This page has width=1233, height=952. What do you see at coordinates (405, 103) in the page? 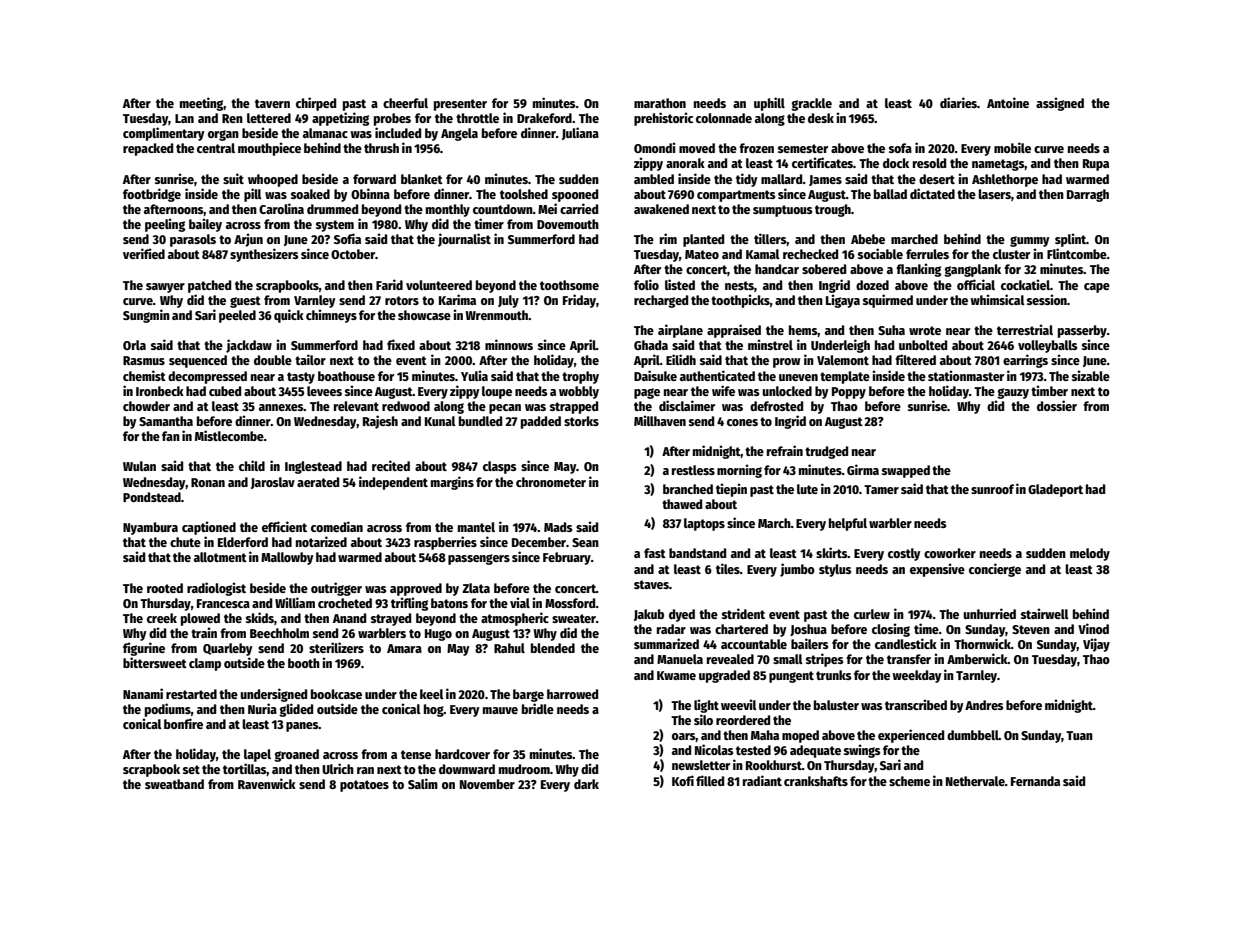
I see `cheerful` at bounding box center [405, 103].
